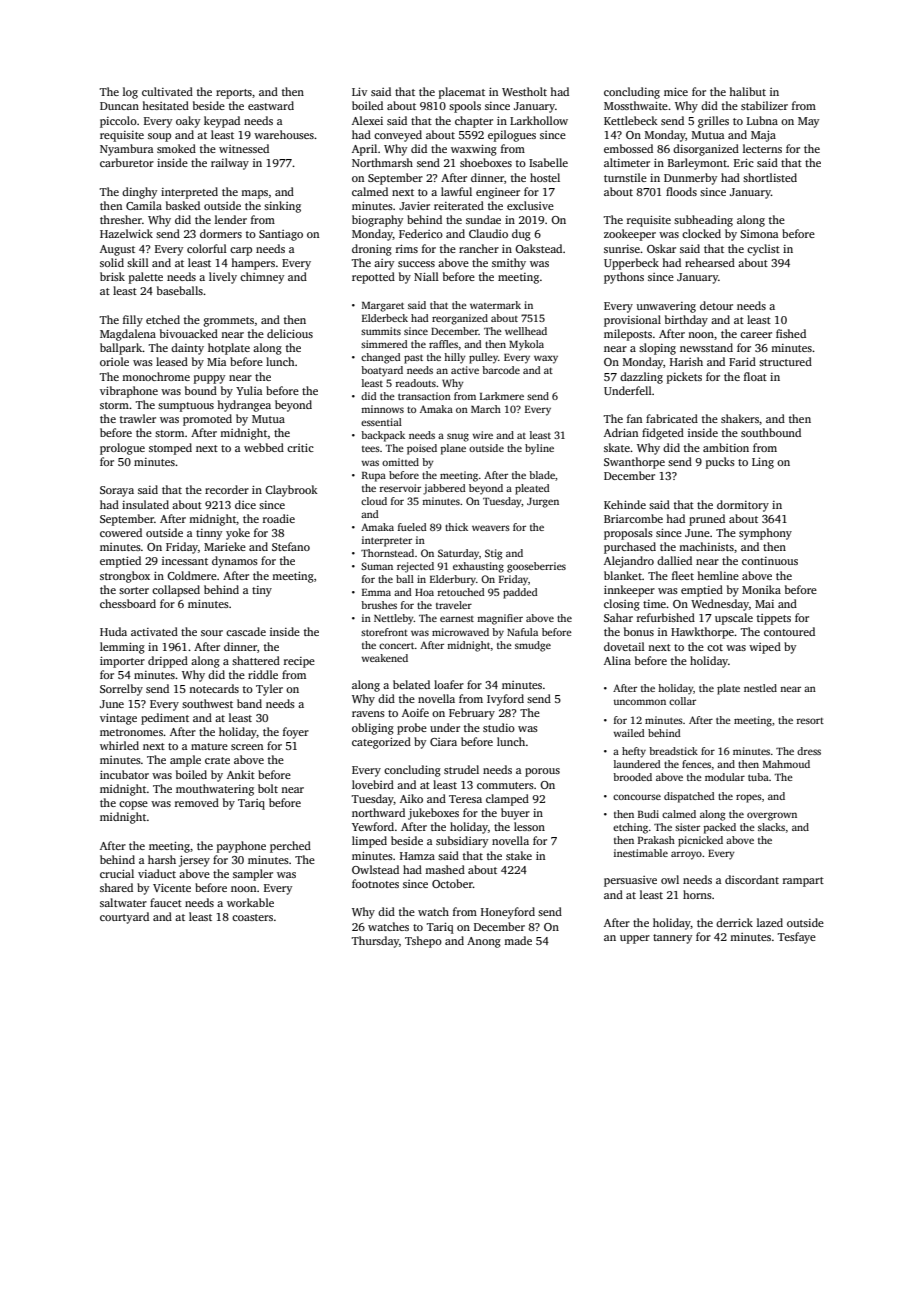  I want to click on recorder, so click(227, 489).
